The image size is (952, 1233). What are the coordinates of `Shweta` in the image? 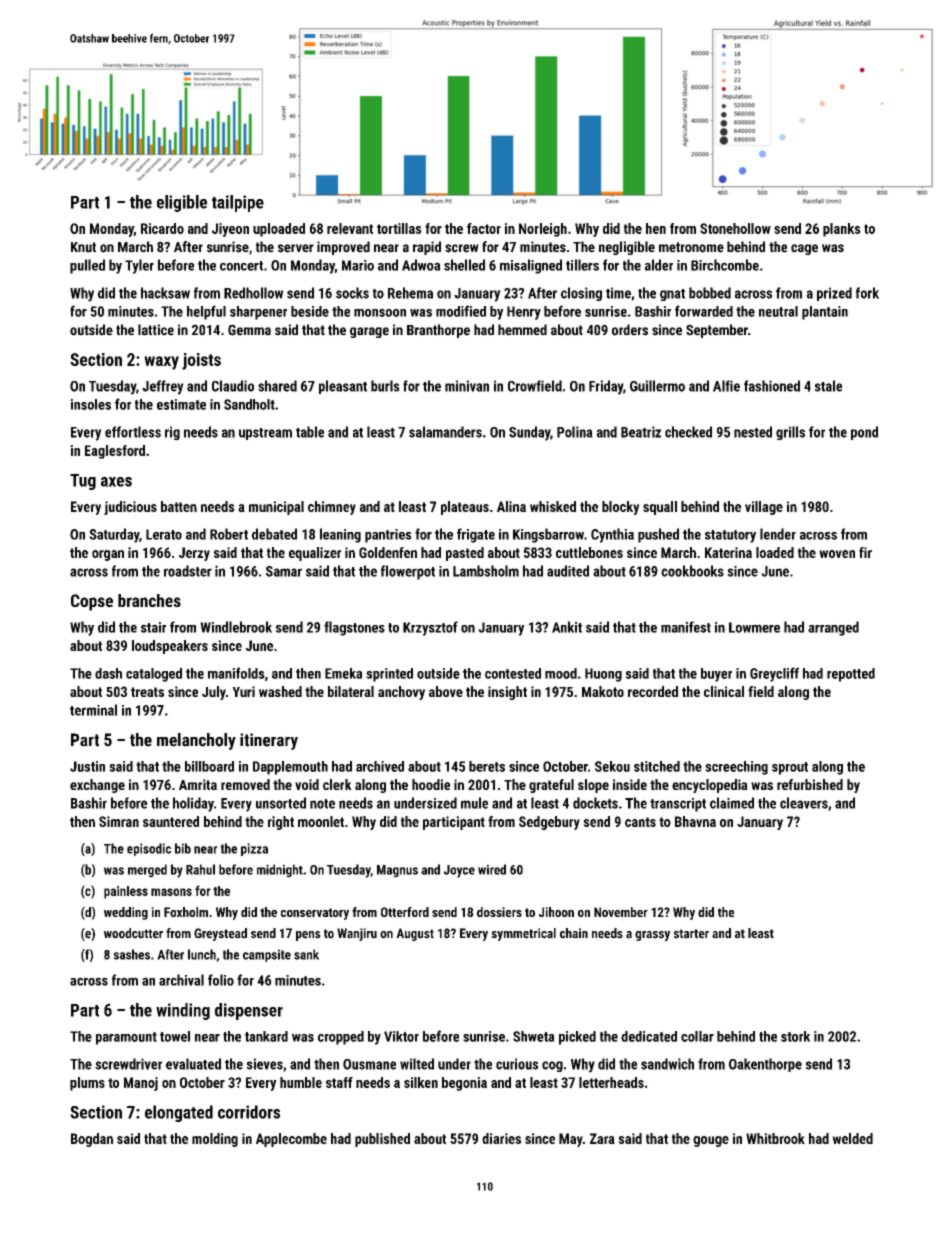 It's located at (534, 1036).
